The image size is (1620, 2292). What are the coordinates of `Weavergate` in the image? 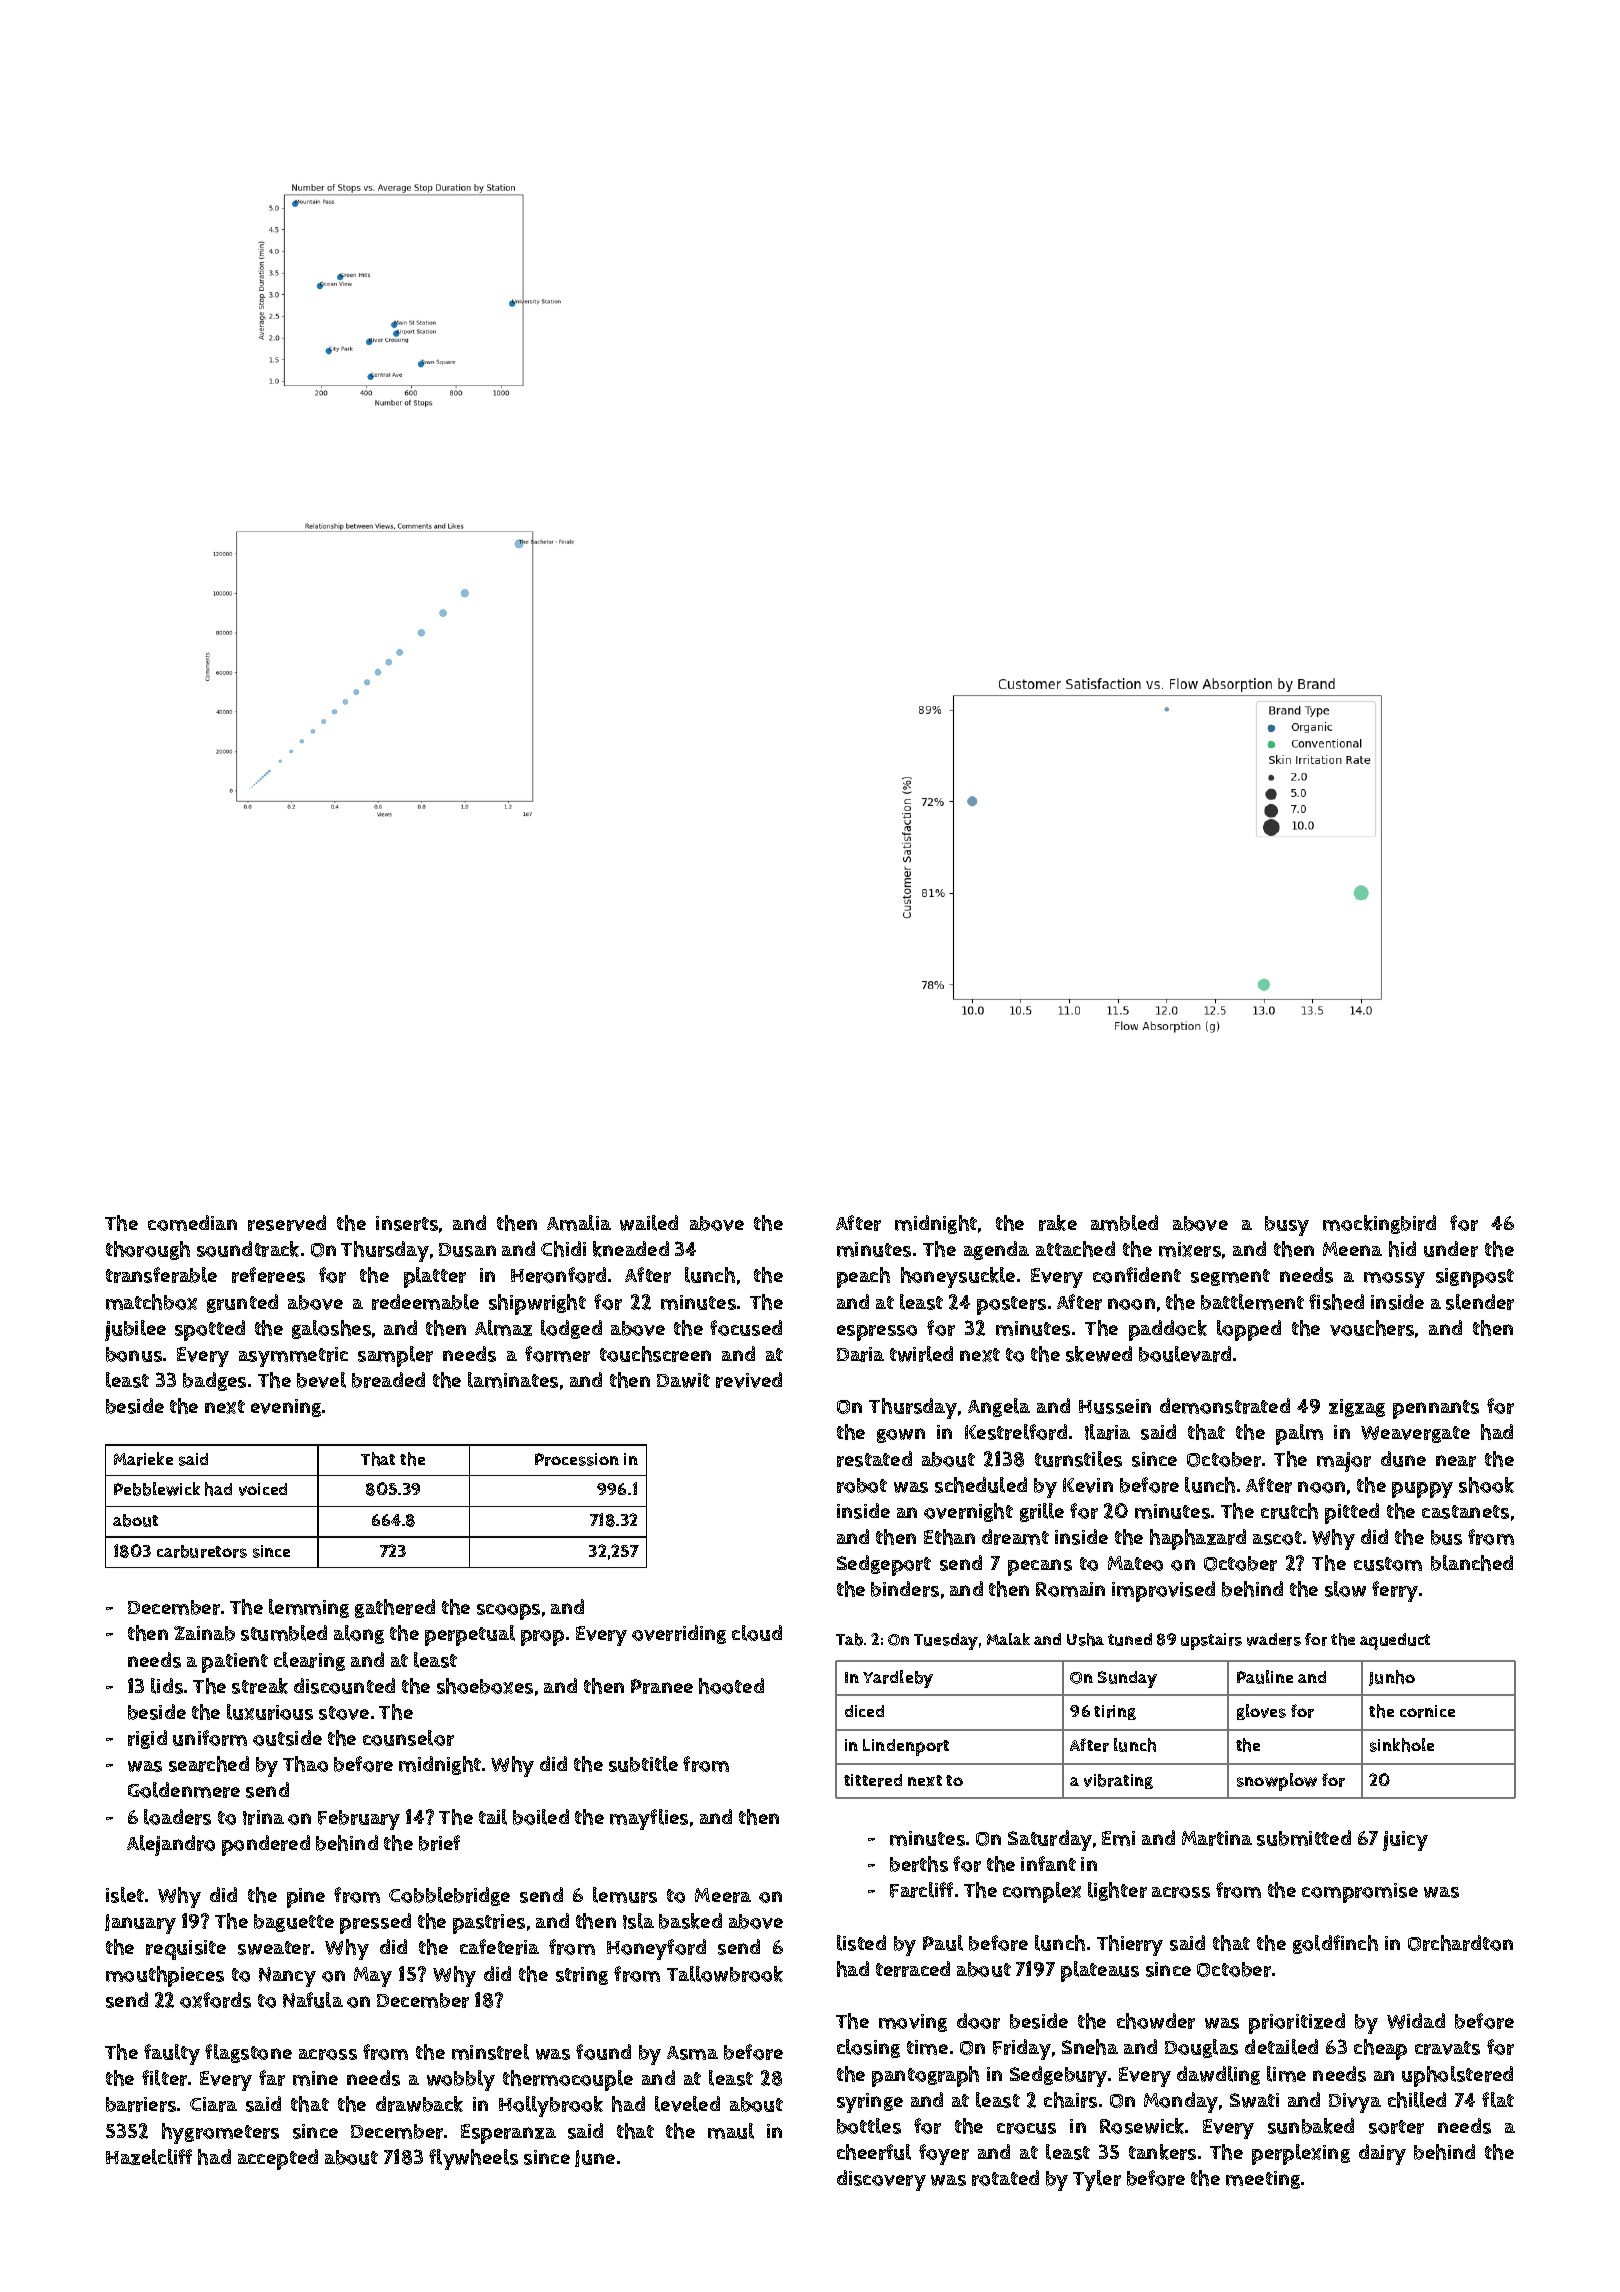 It's located at (1415, 1434).
